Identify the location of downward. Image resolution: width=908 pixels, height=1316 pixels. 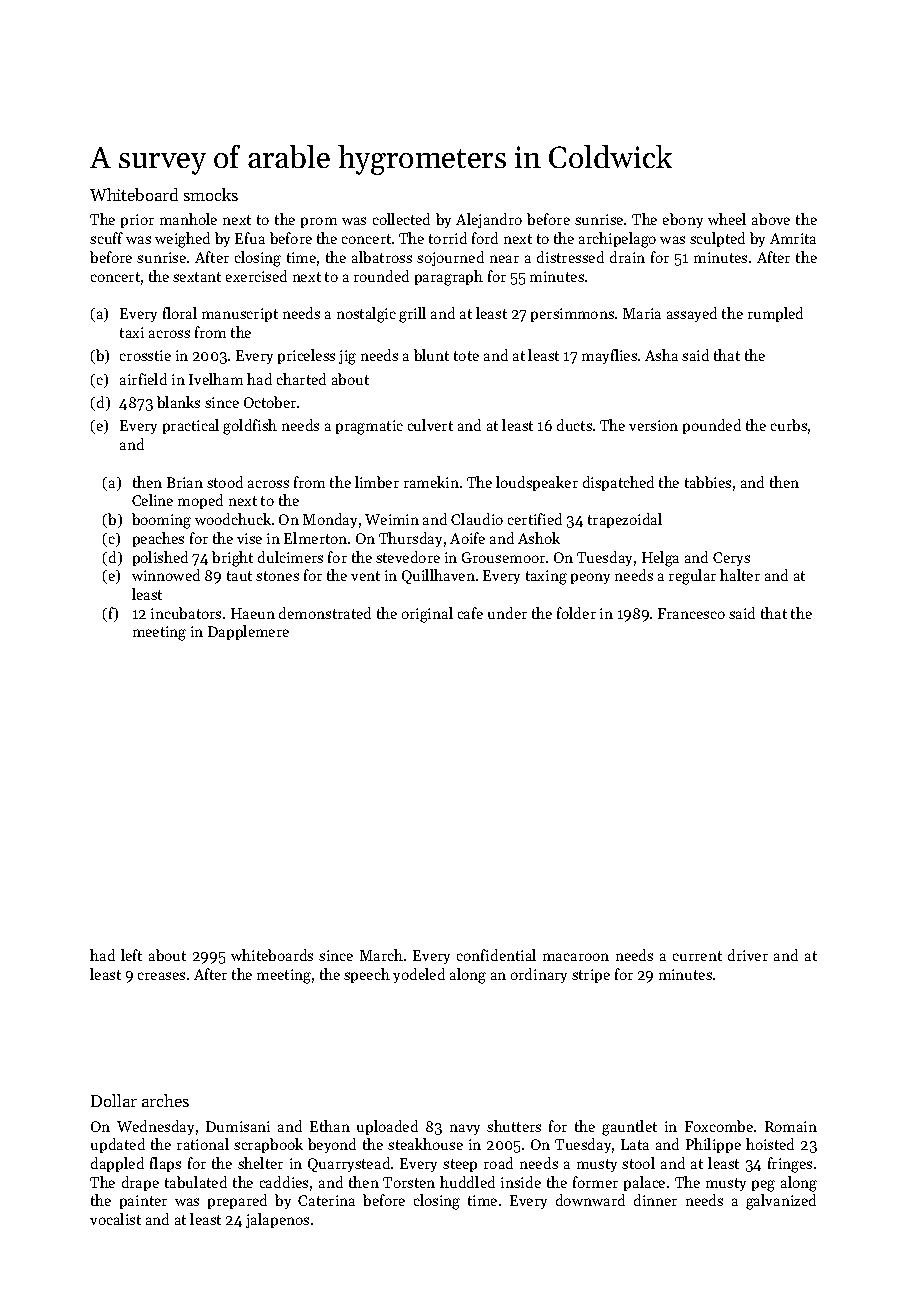
(590, 1200).
